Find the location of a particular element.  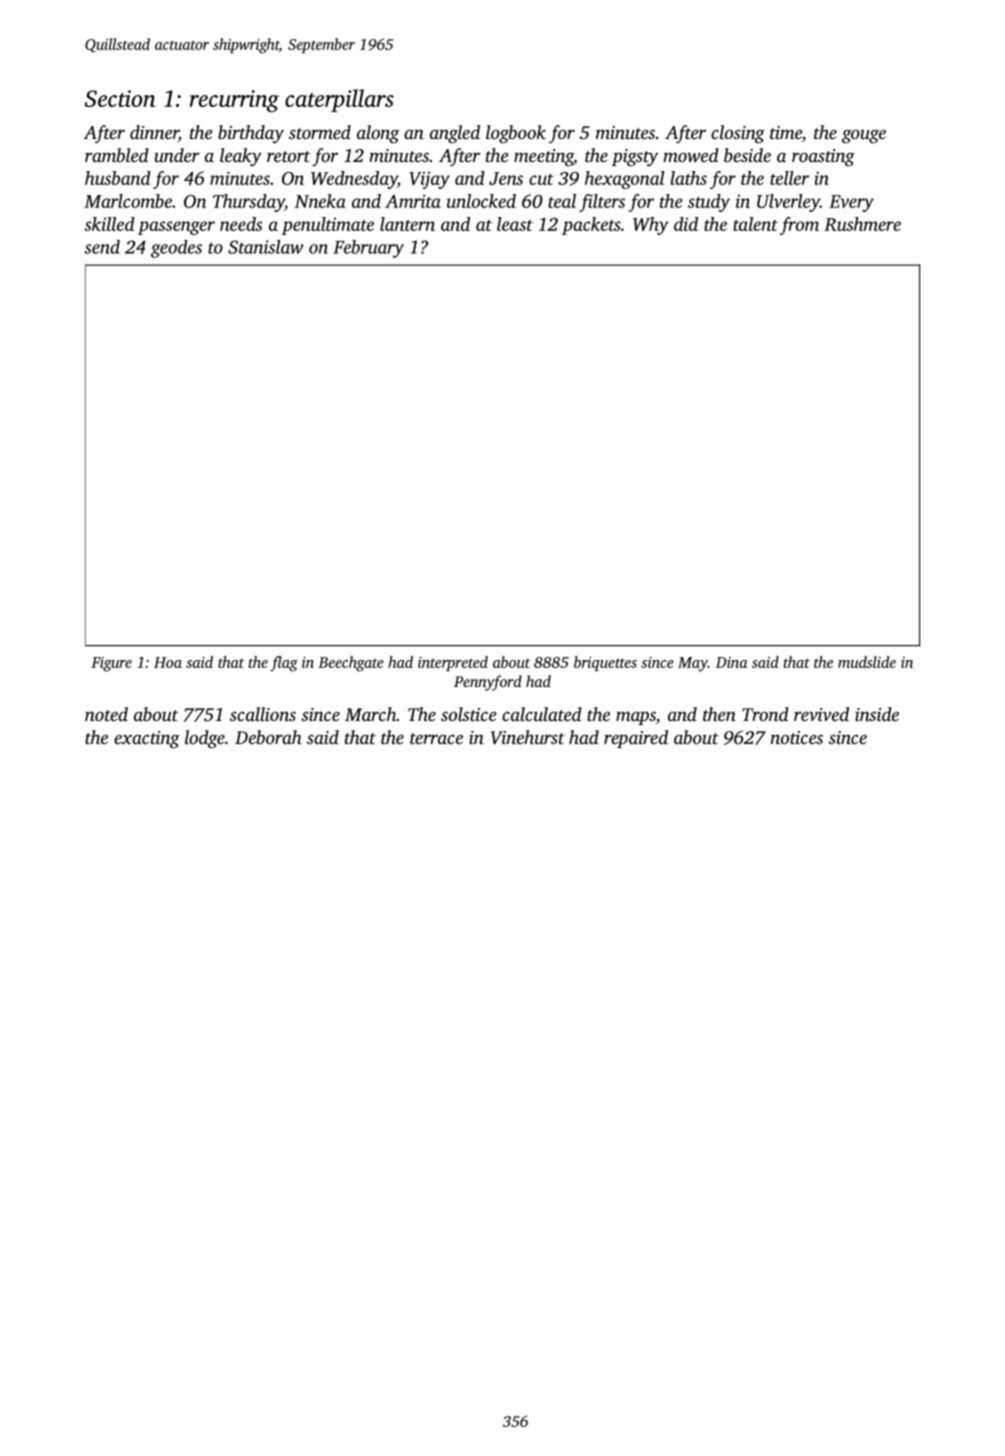

Hoa is located at coordinates (168, 662).
